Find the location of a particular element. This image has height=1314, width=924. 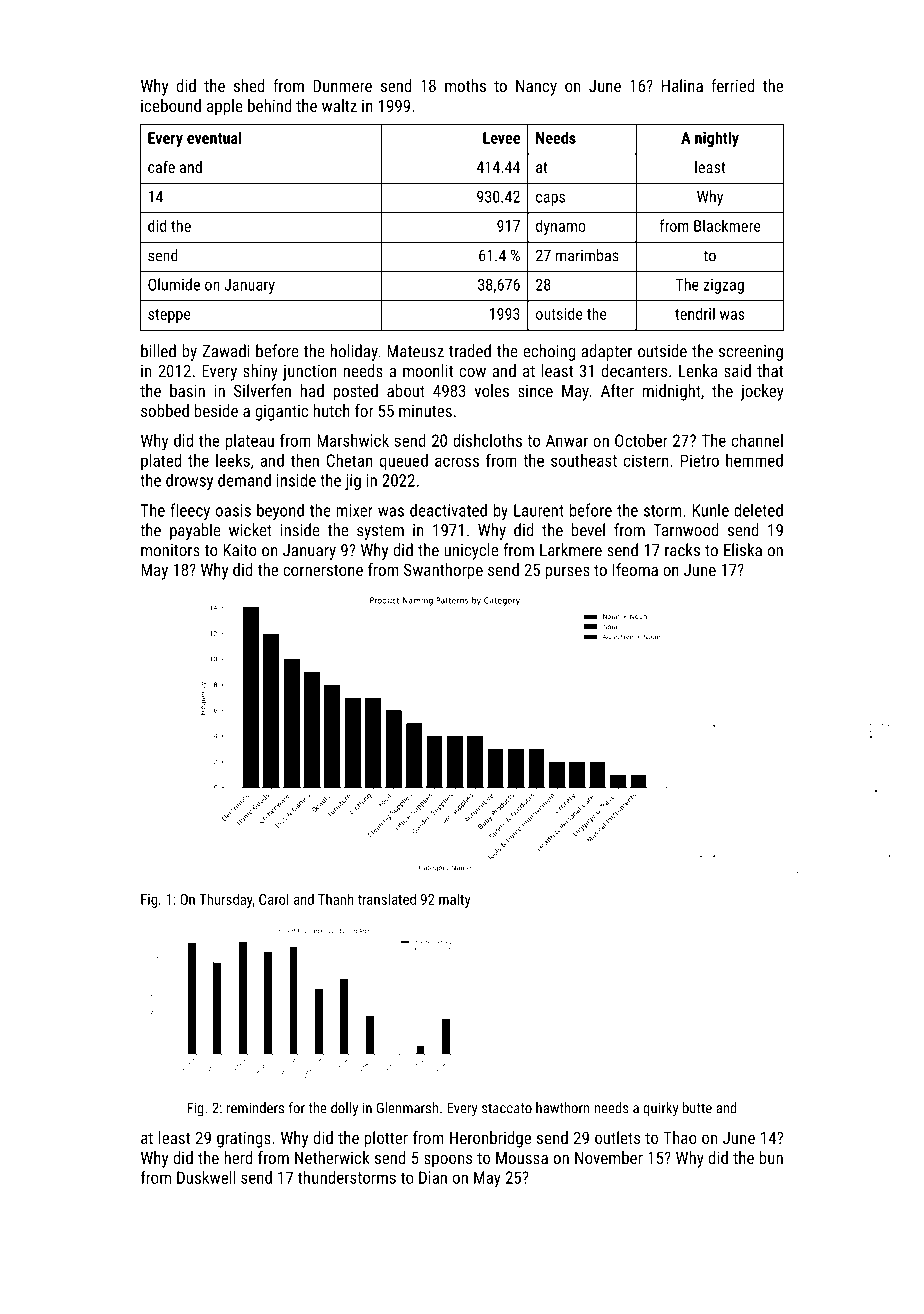

Carol is located at coordinates (274, 899).
